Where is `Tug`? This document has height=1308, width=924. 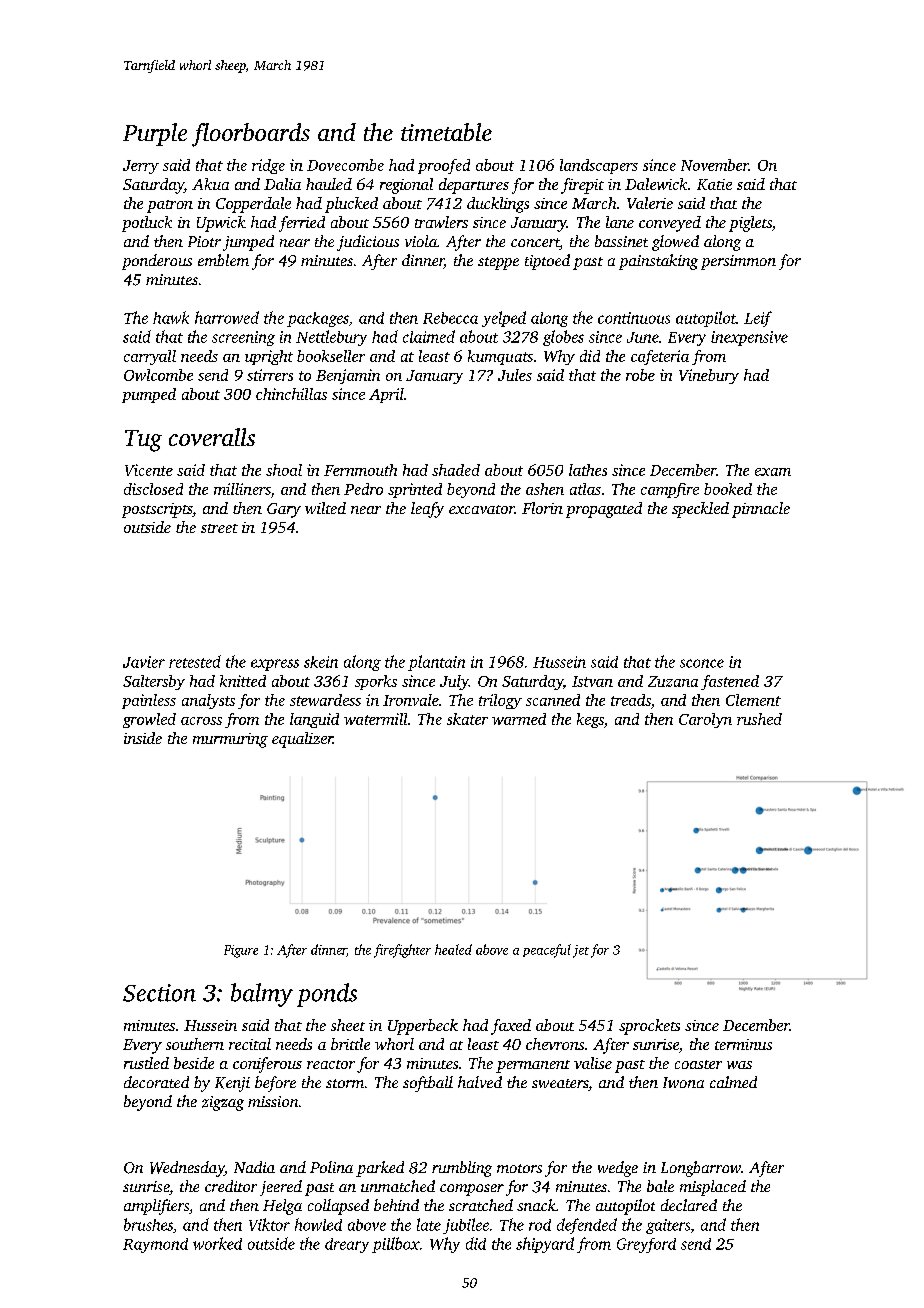 Tug is located at coordinates (143, 441).
